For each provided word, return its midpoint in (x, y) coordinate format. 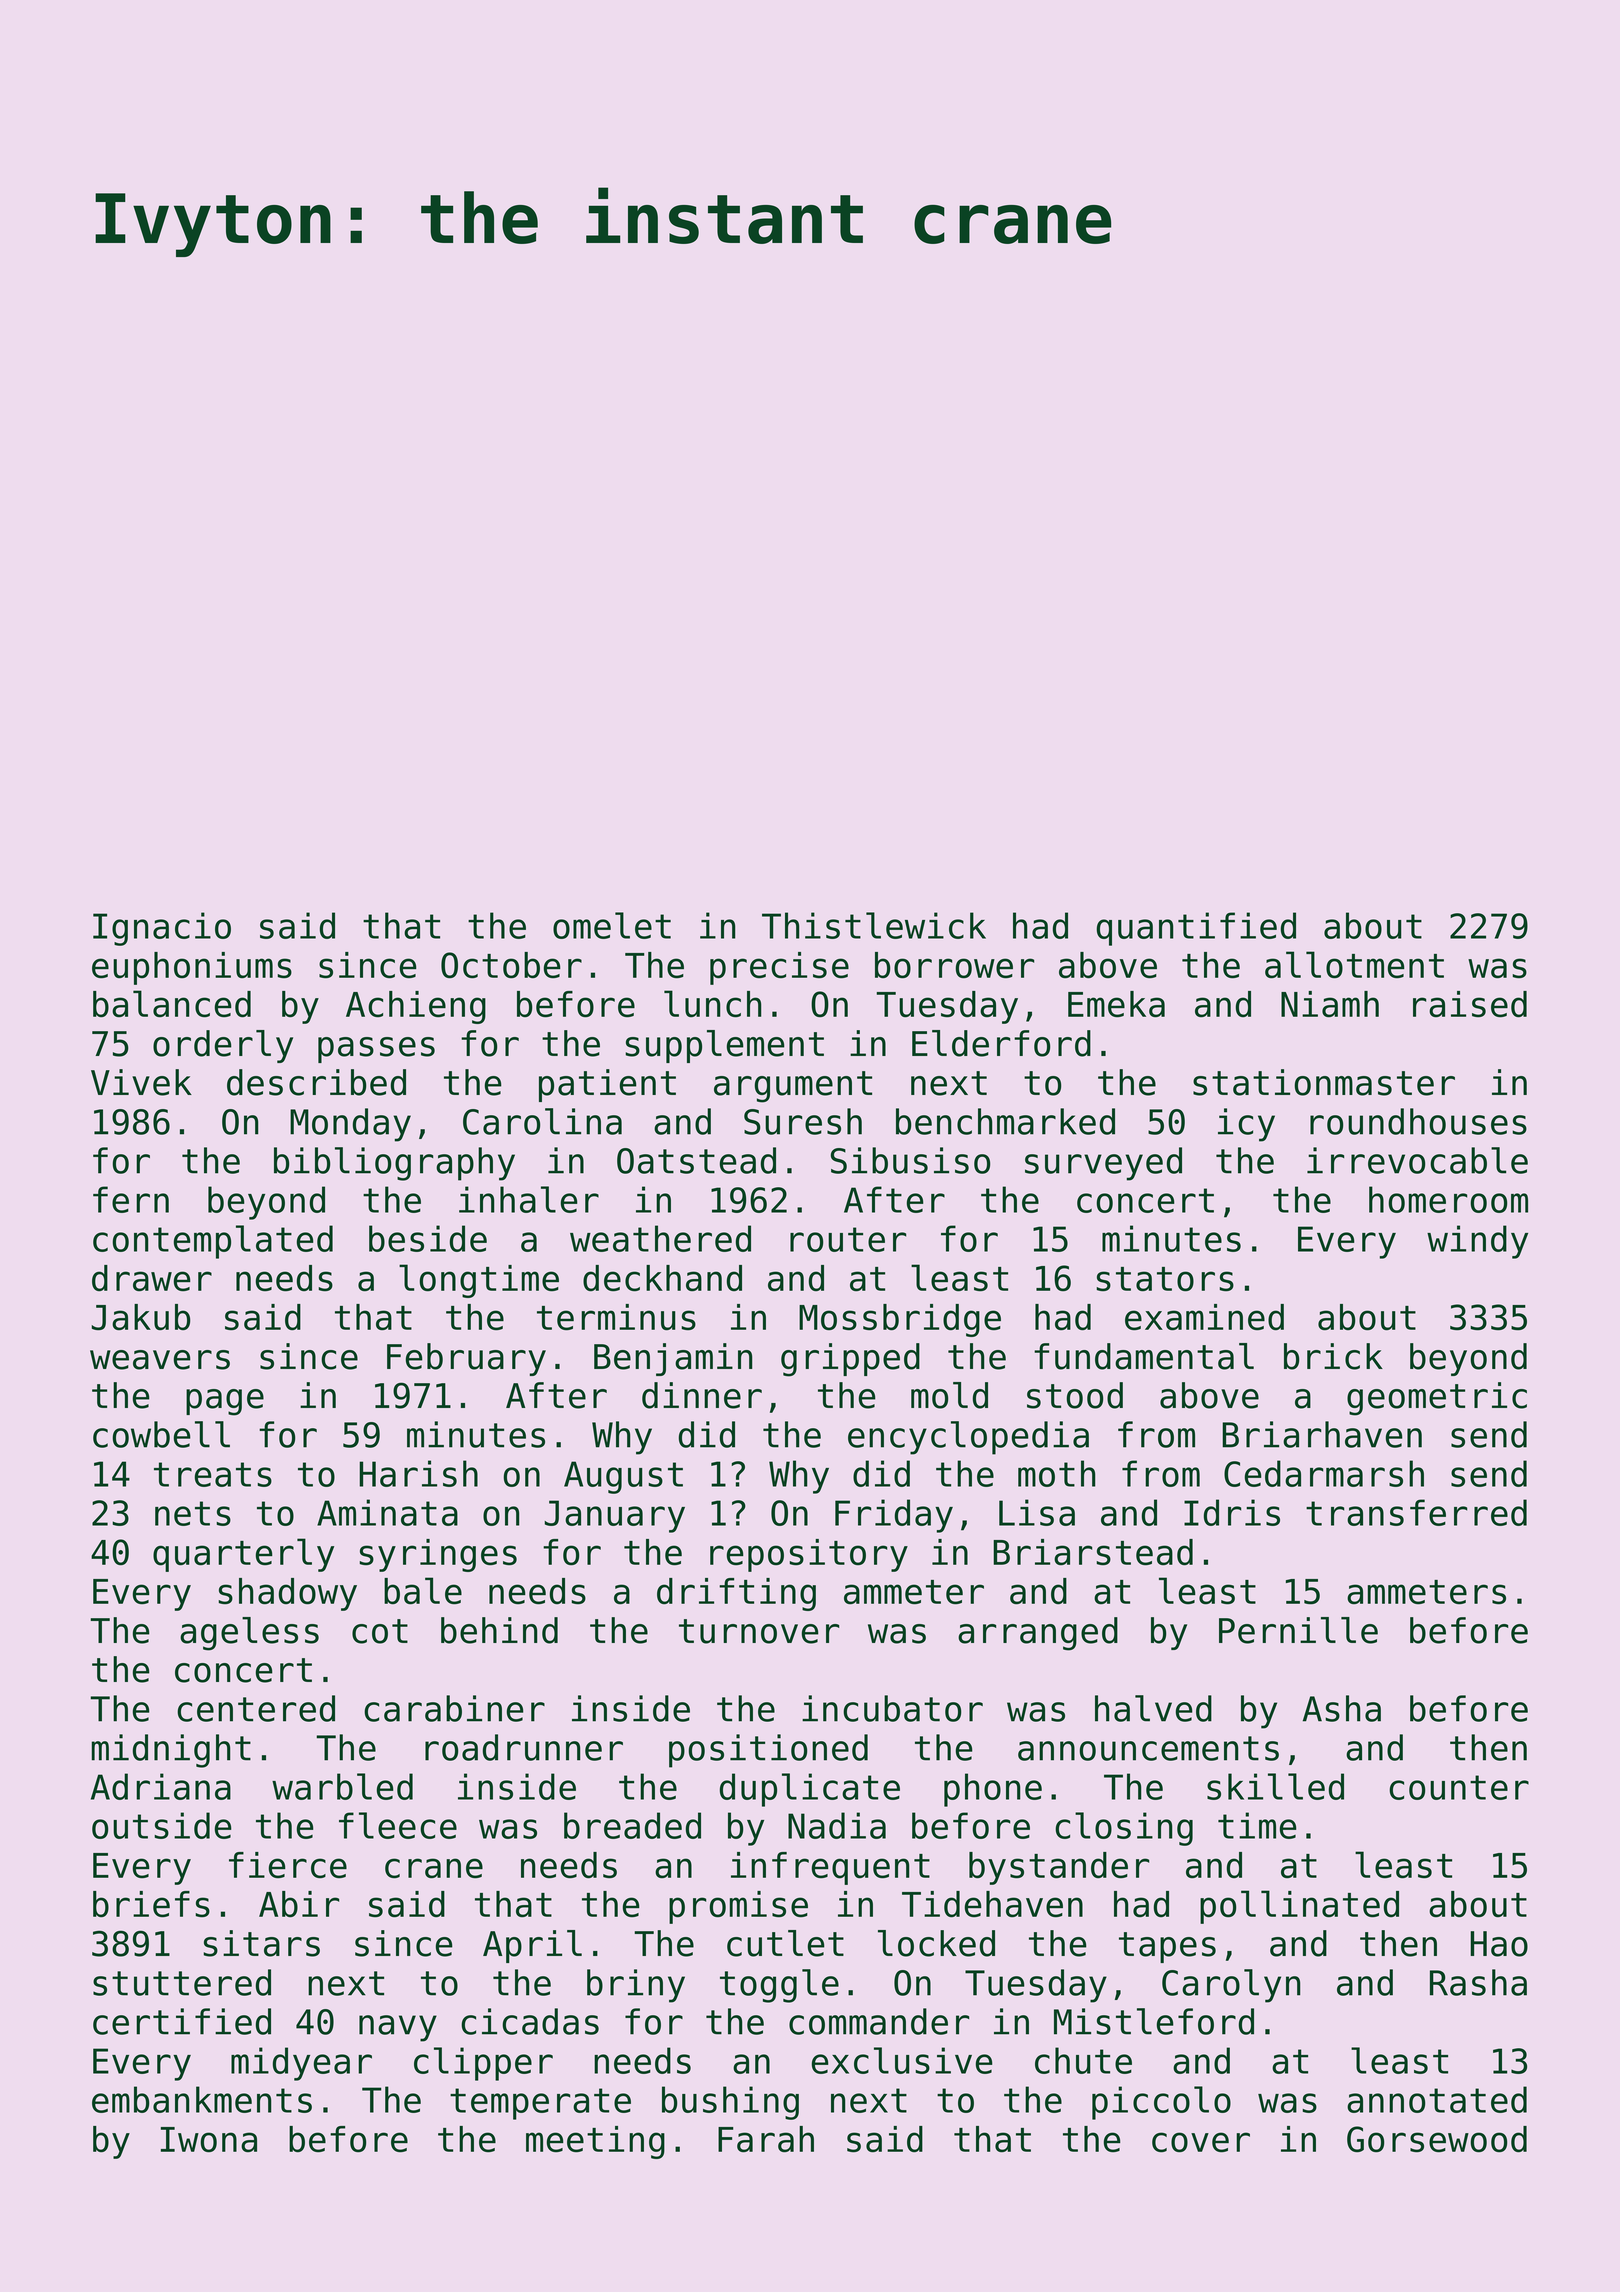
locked (936, 1943)
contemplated (213, 1242)
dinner (702, 1395)
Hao (1499, 1944)
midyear (301, 2064)
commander (879, 2021)
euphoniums (192, 968)
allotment (1354, 964)
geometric (1437, 1399)
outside (161, 1825)
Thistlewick (874, 925)
